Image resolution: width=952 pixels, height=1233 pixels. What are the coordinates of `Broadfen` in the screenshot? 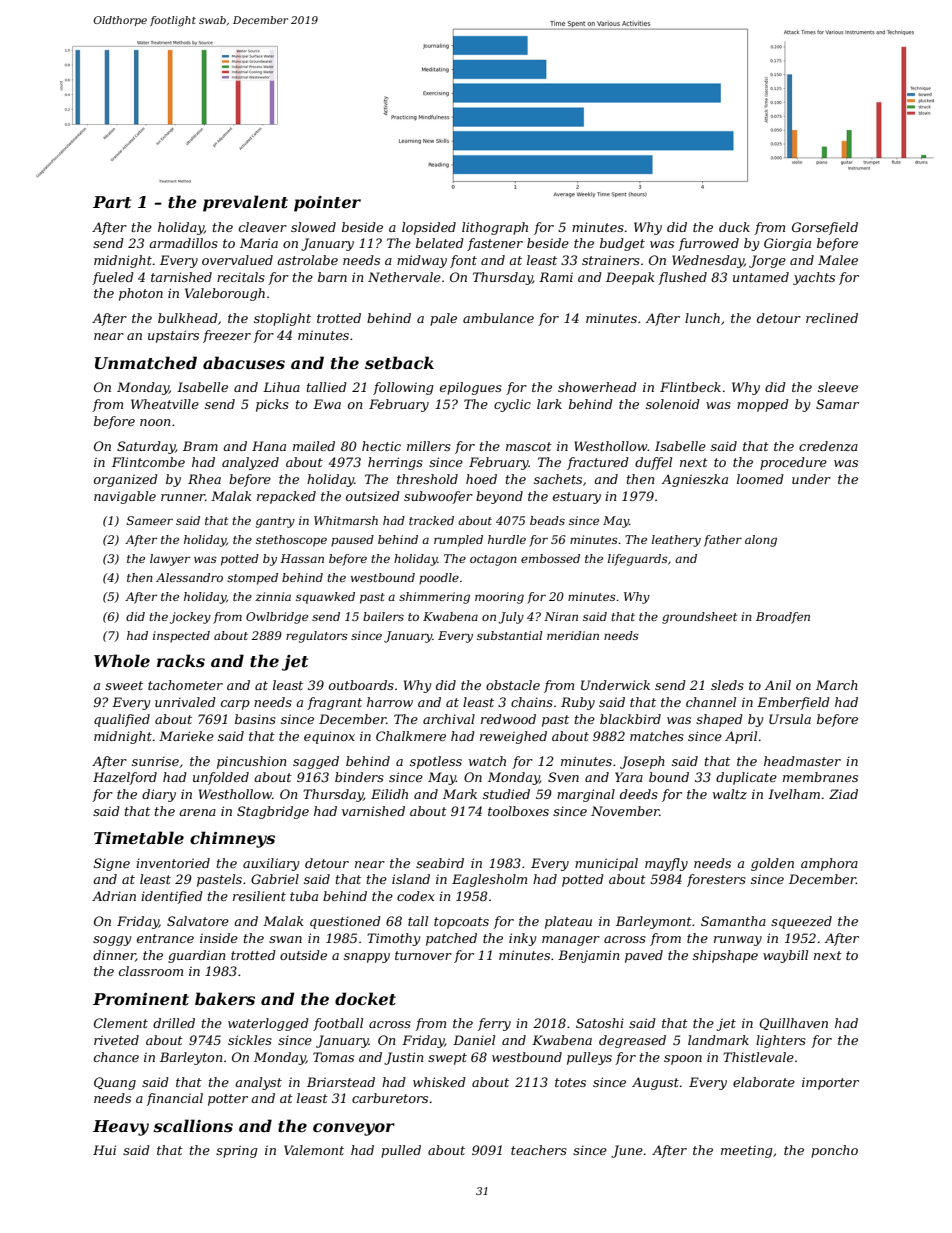 It's located at (783, 618).
